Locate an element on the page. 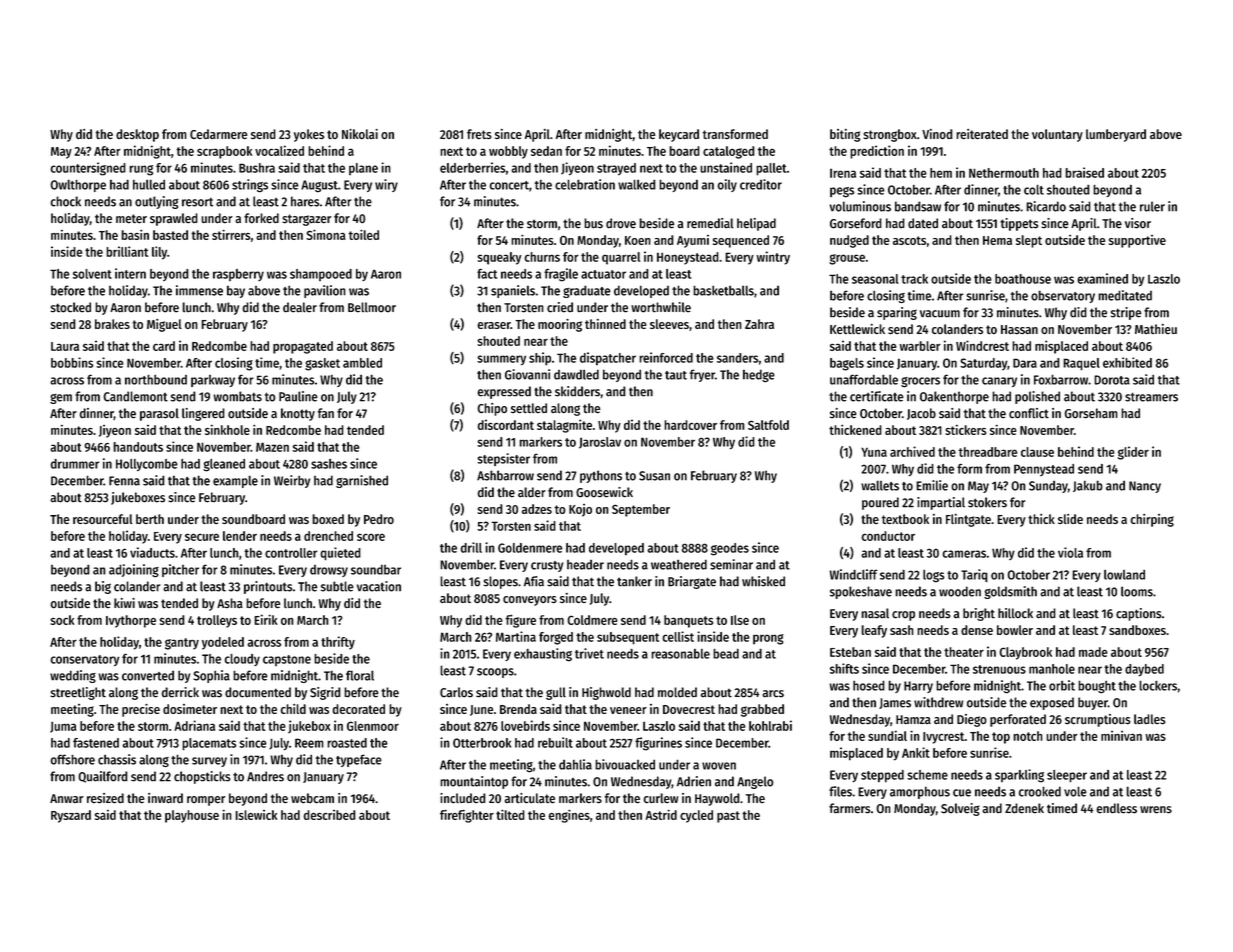 This page has height=952, width=1233. viaducts is located at coordinates (152, 552).
